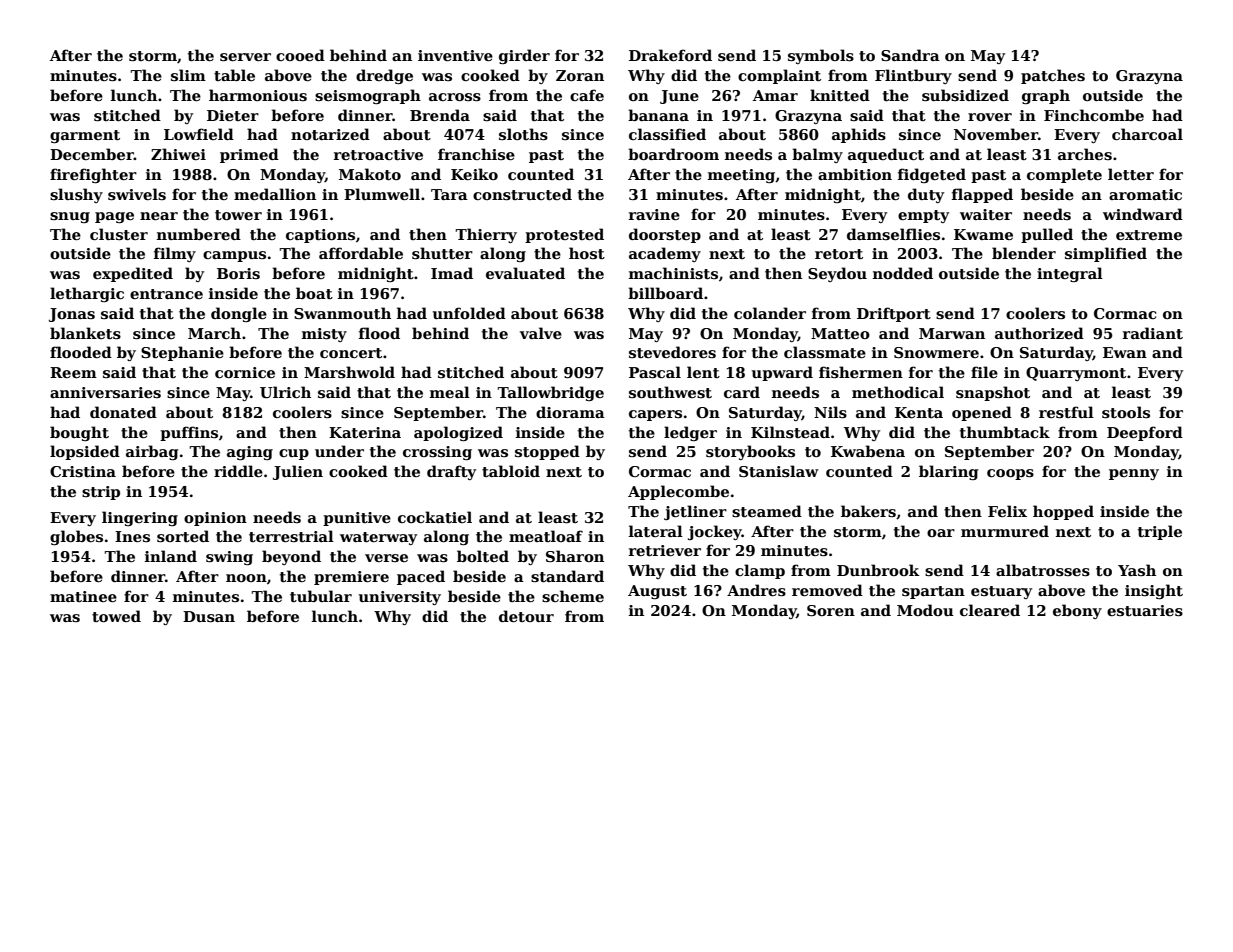 The image size is (1233, 952). What do you see at coordinates (654, 214) in the screenshot?
I see `ravine` at bounding box center [654, 214].
